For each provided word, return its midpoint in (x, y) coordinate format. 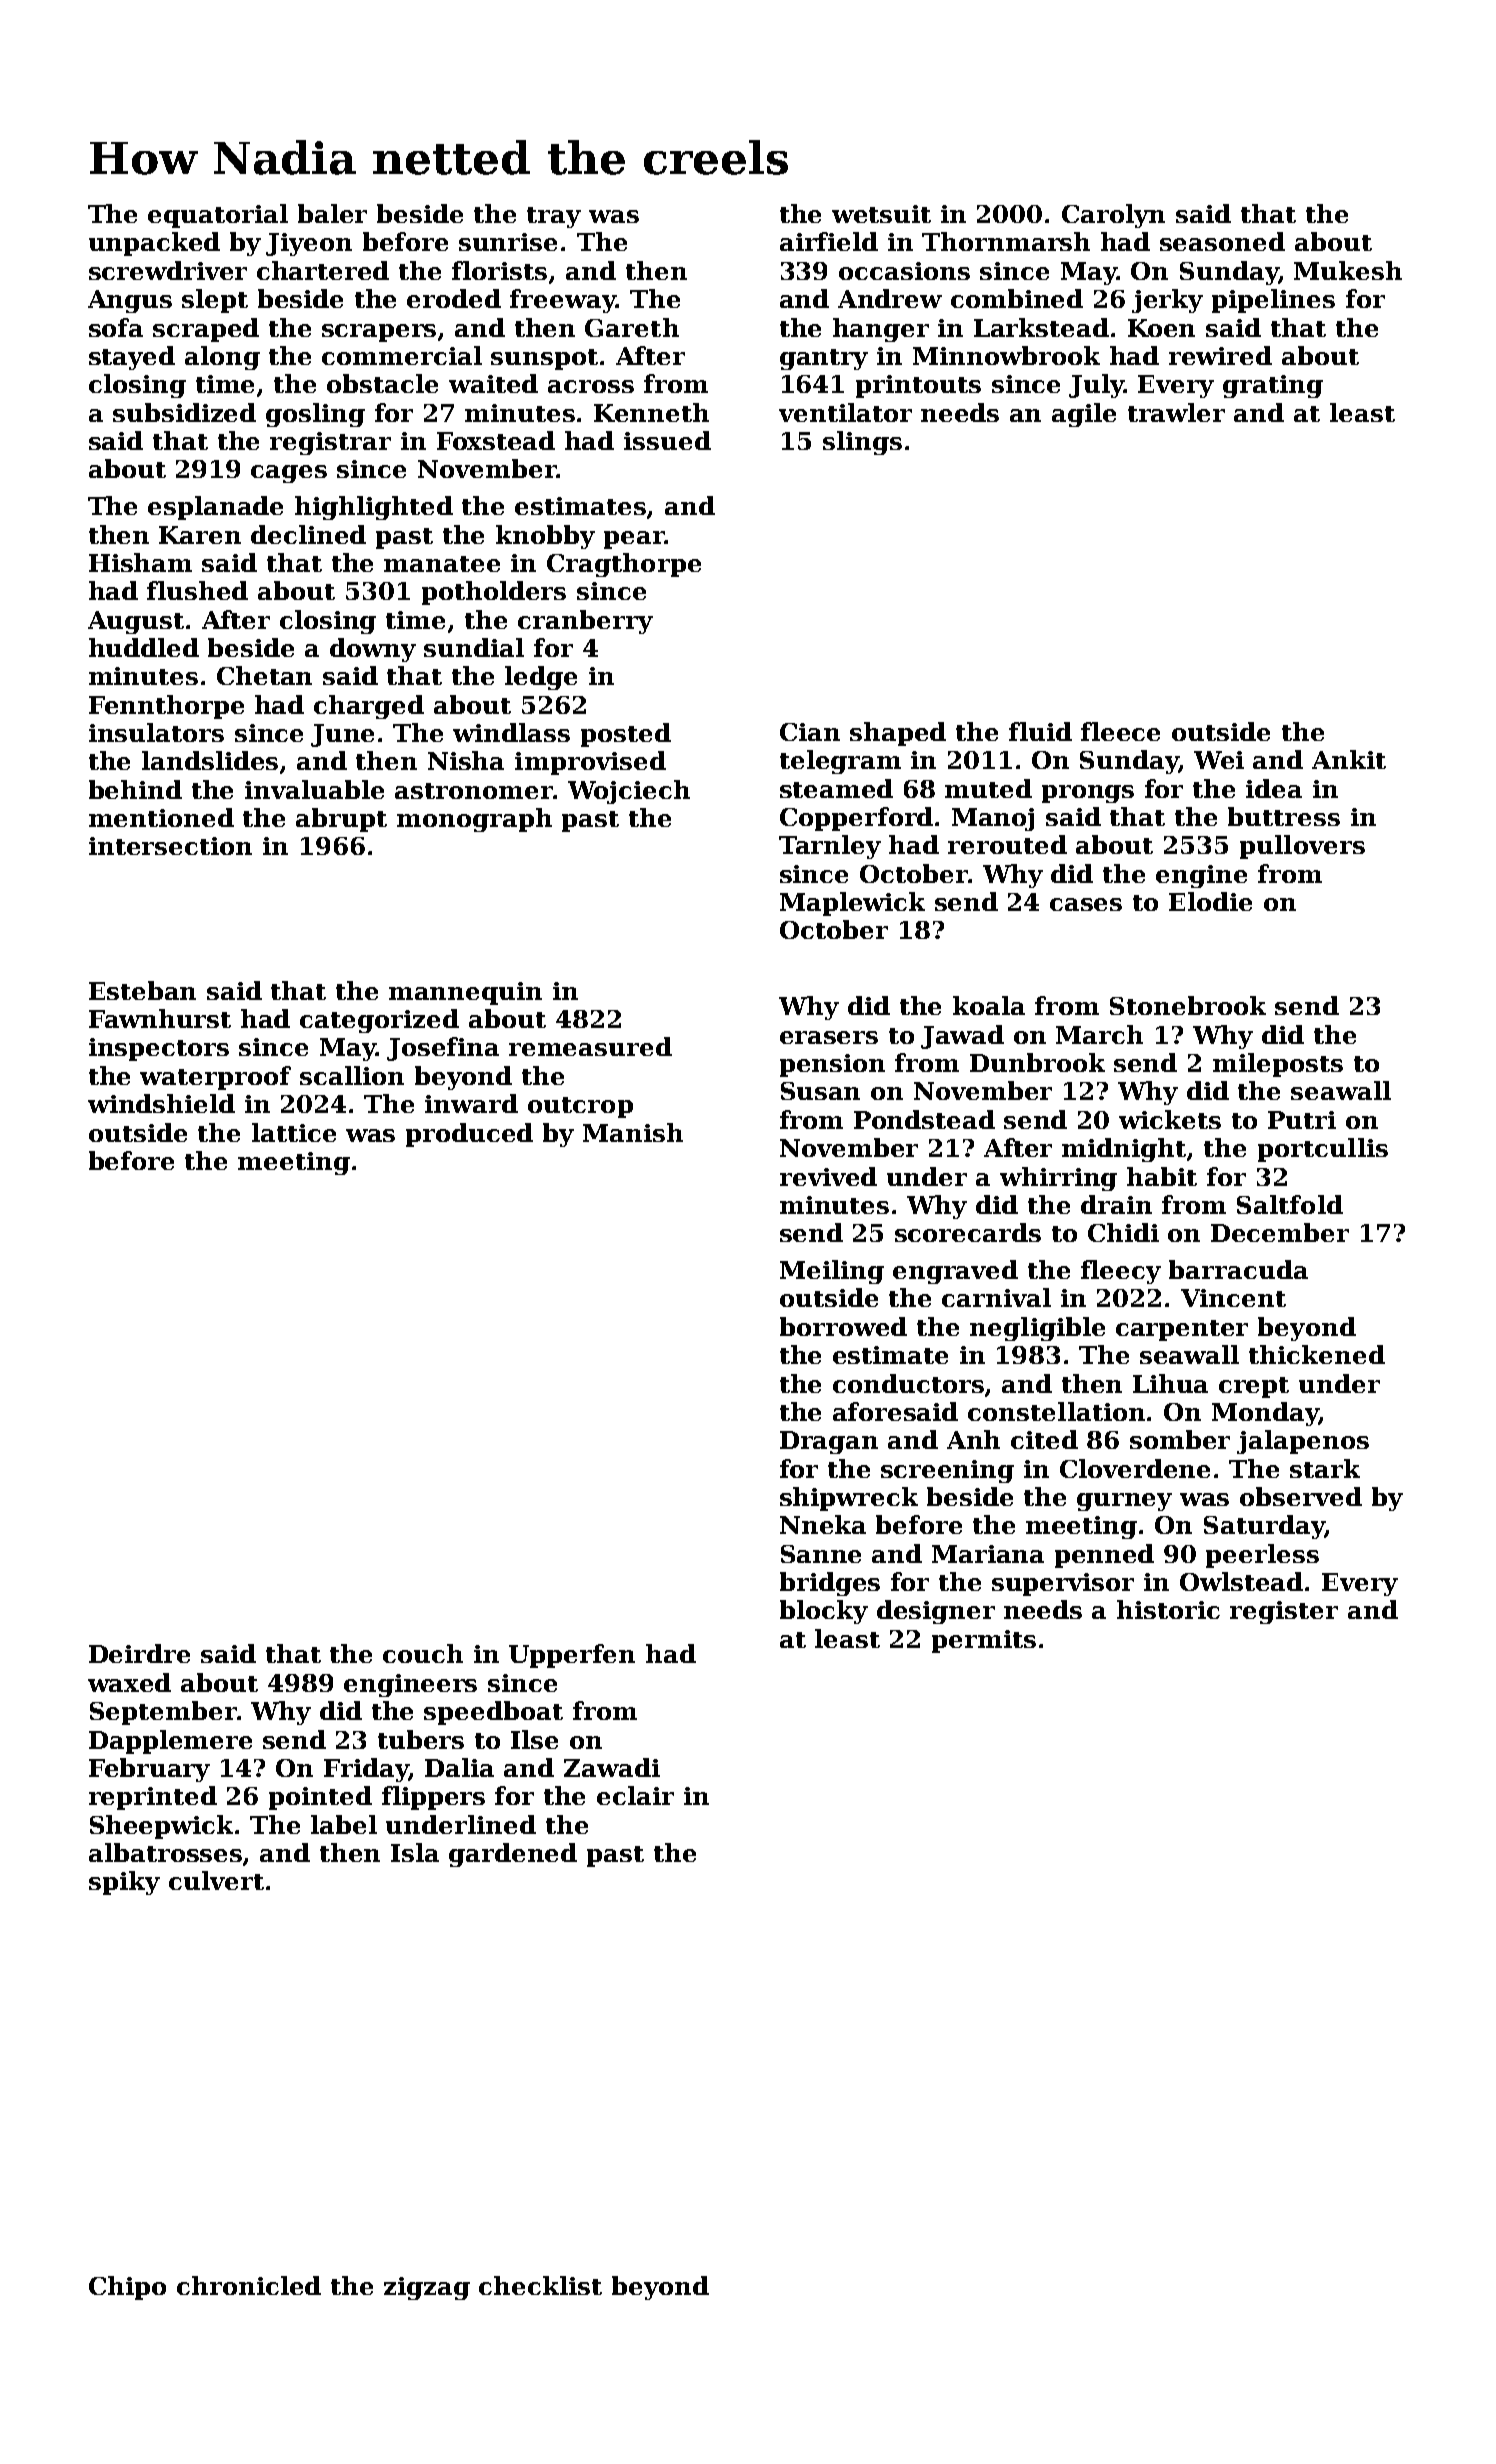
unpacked (154, 244)
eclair (635, 1795)
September (163, 1713)
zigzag (427, 2288)
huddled (144, 647)
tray (554, 217)
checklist (540, 2285)
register (1284, 1612)
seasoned (1222, 241)
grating (1273, 386)
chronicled (249, 2285)
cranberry (585, 622)
